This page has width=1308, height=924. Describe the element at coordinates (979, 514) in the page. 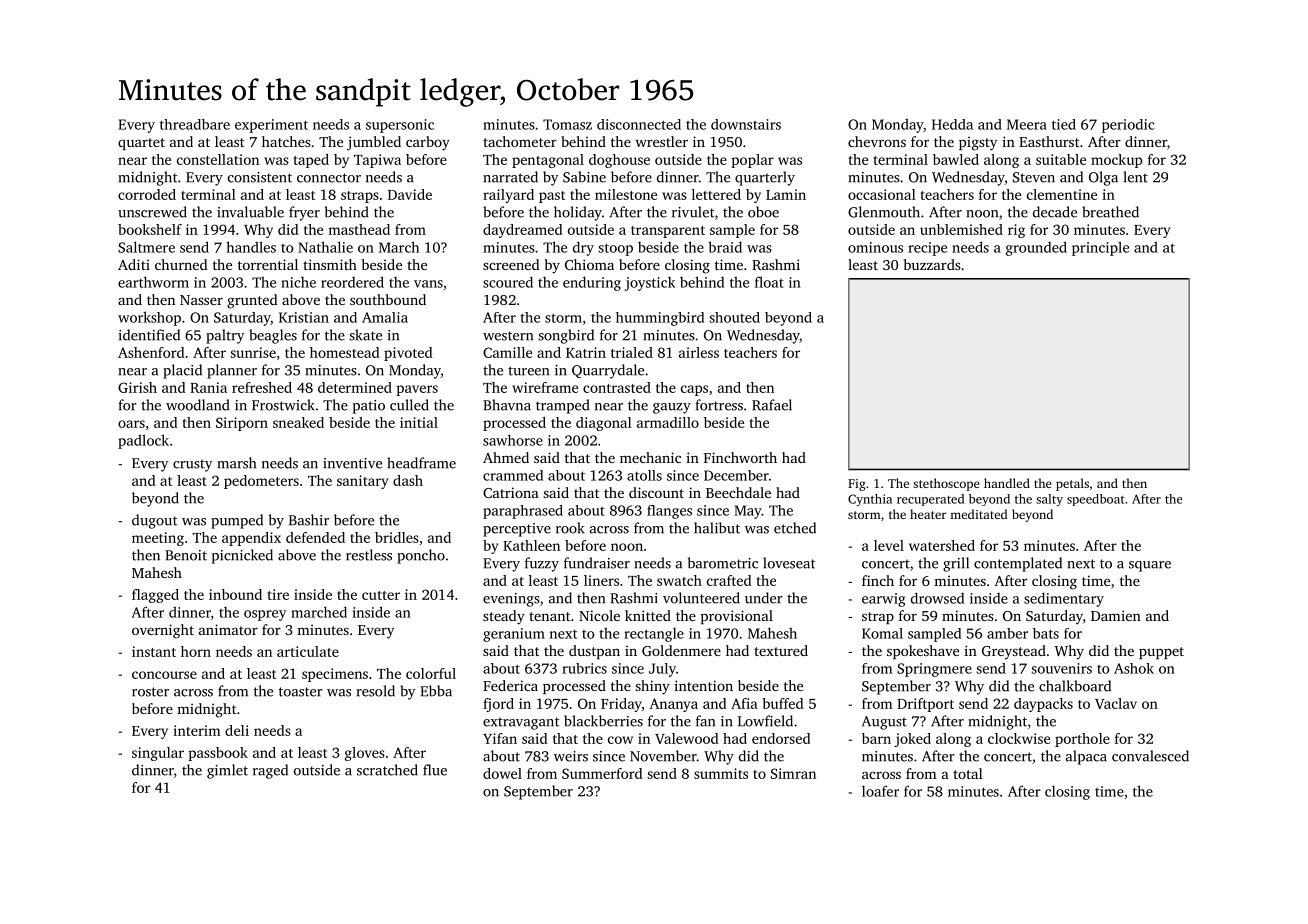

I see `meditated` at that location.
